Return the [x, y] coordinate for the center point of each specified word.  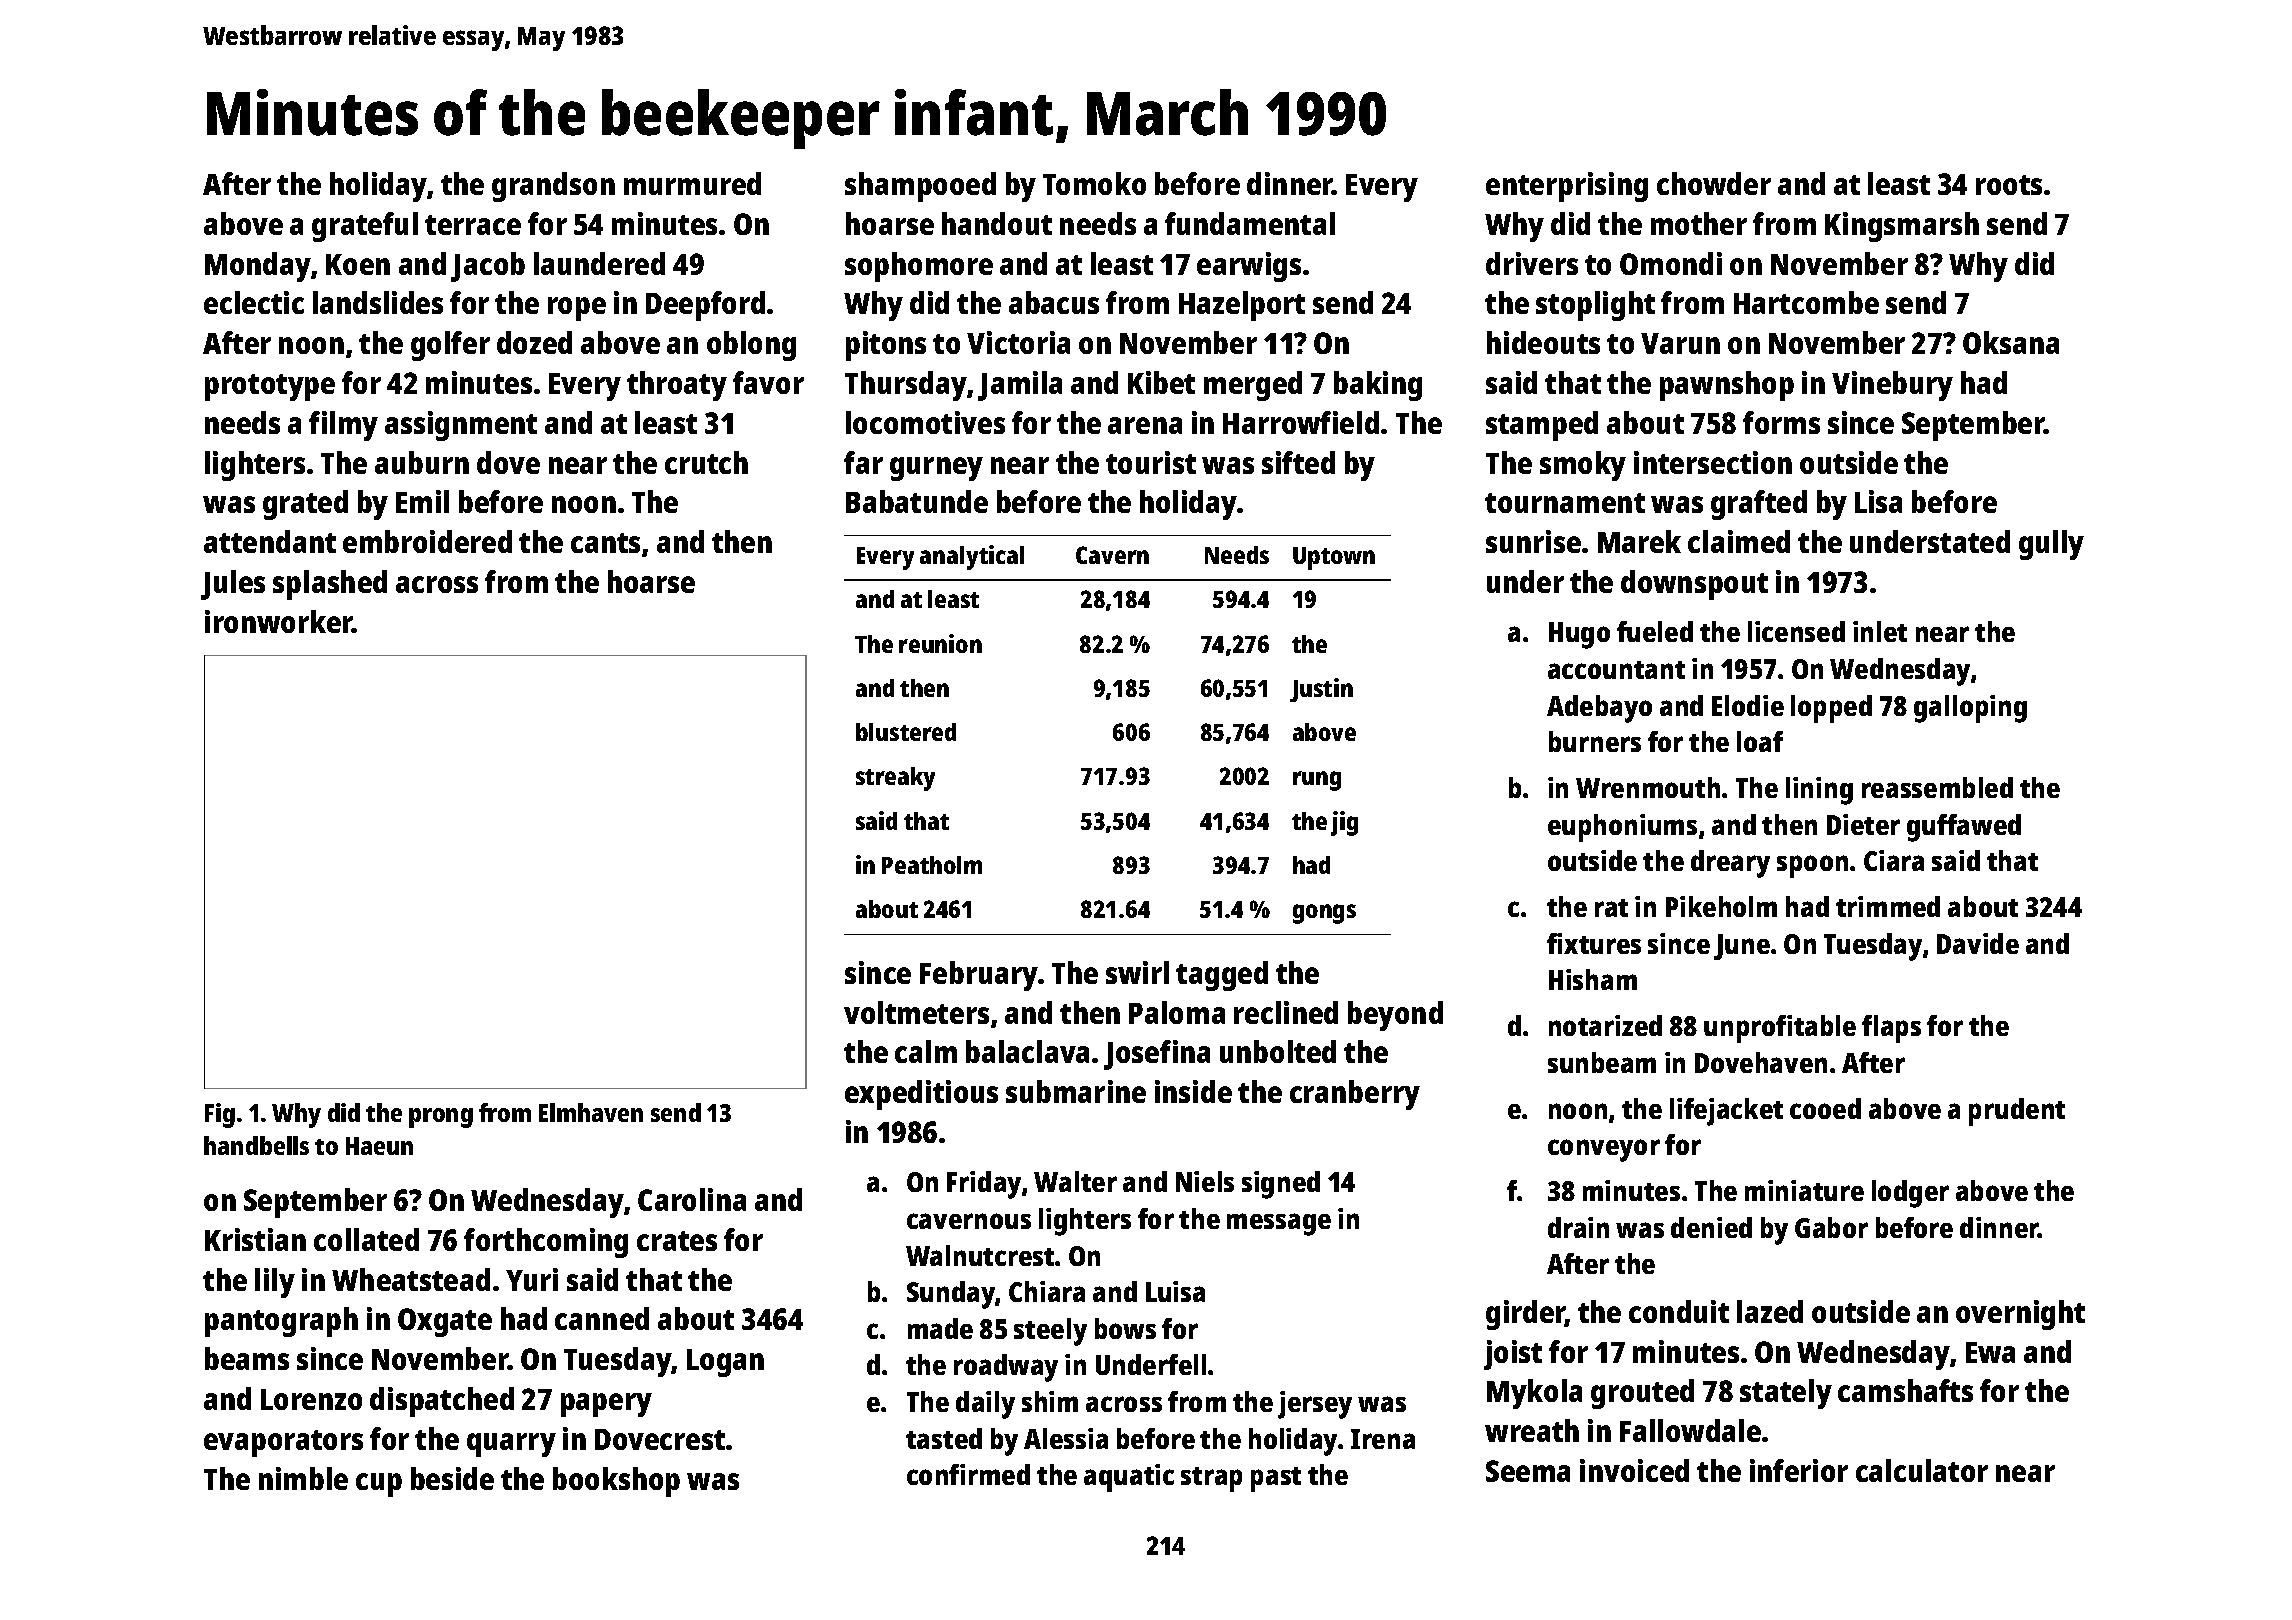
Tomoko [1094, 183]
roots [2009, 185]
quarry [511, 1445]
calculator [1922, 1470]
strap [1211, 1479]
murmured [692, 183]
